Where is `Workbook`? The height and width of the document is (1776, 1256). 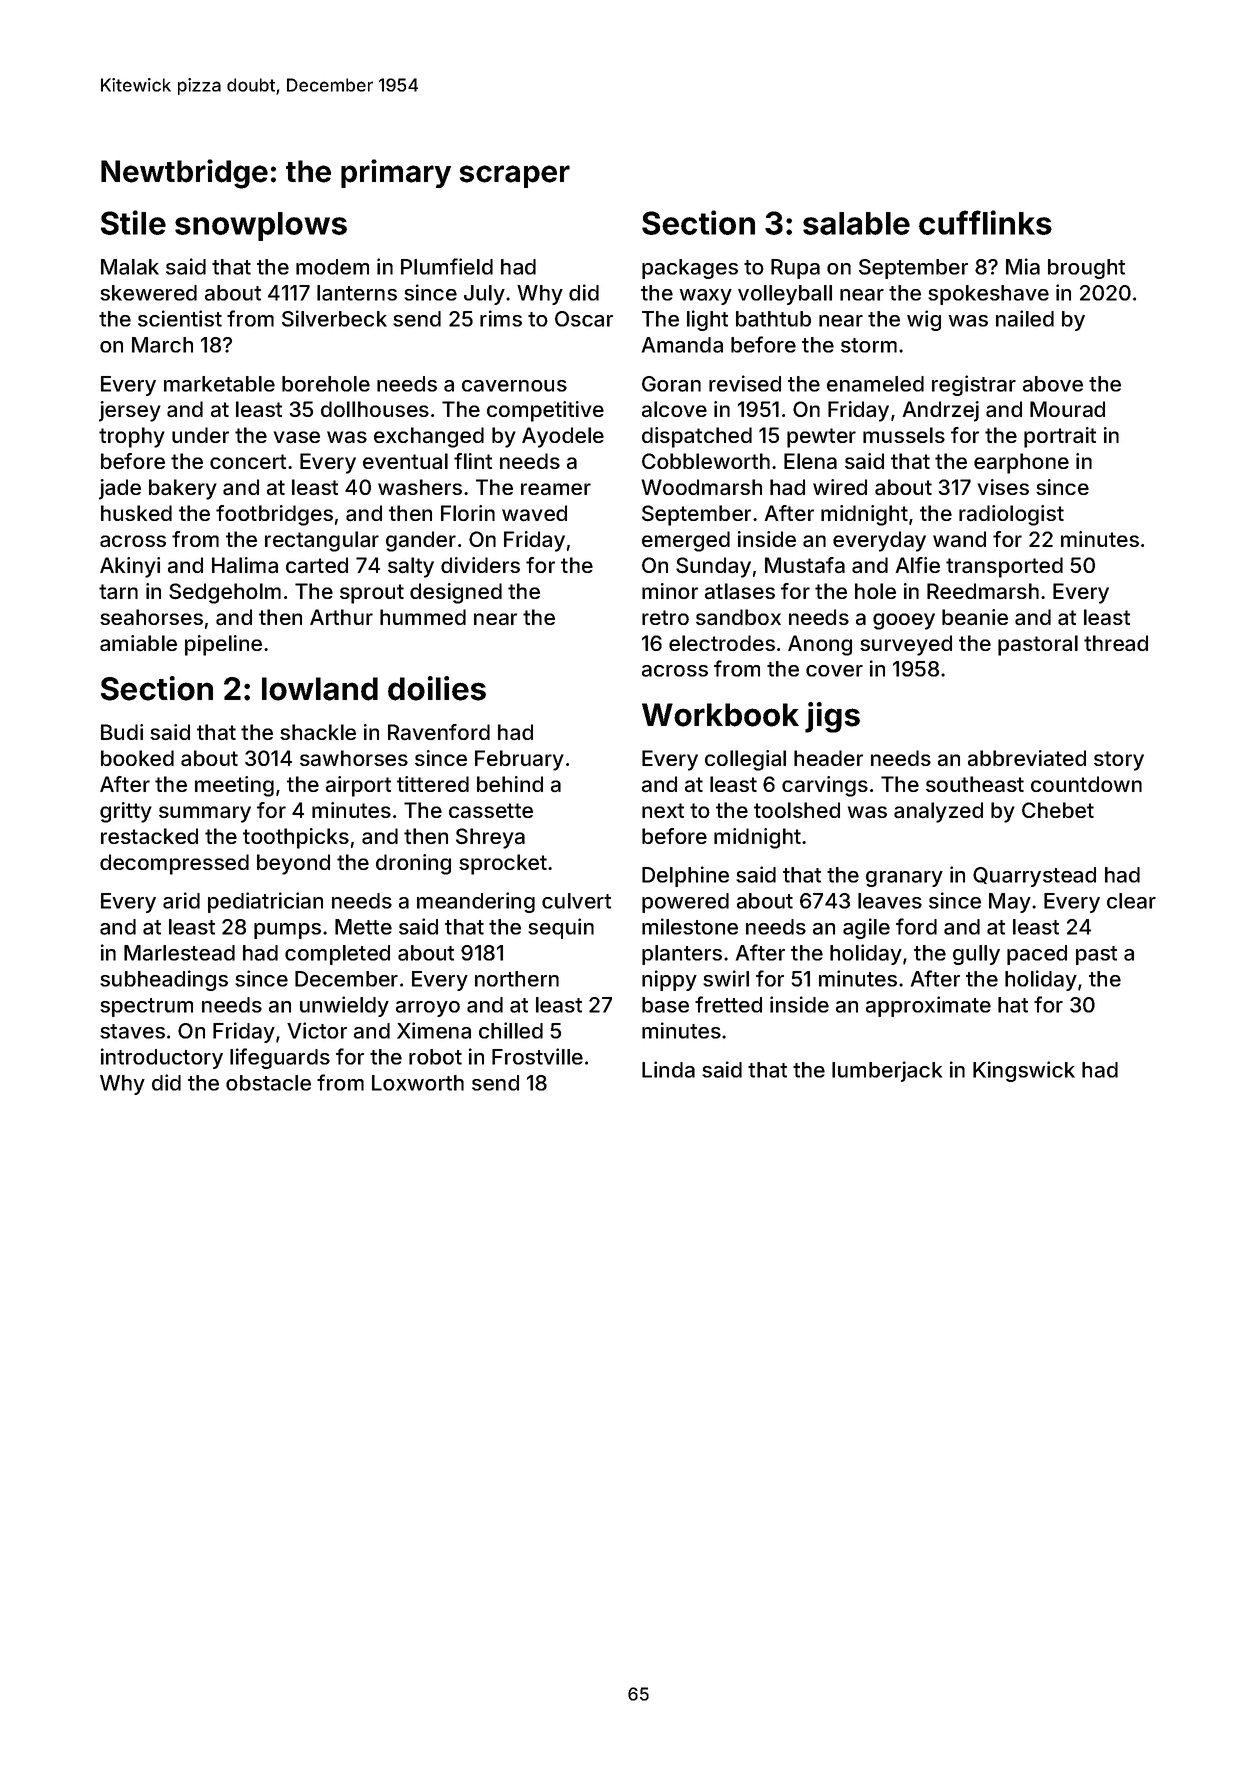 Workbook is located at coordinates (720, 715).
